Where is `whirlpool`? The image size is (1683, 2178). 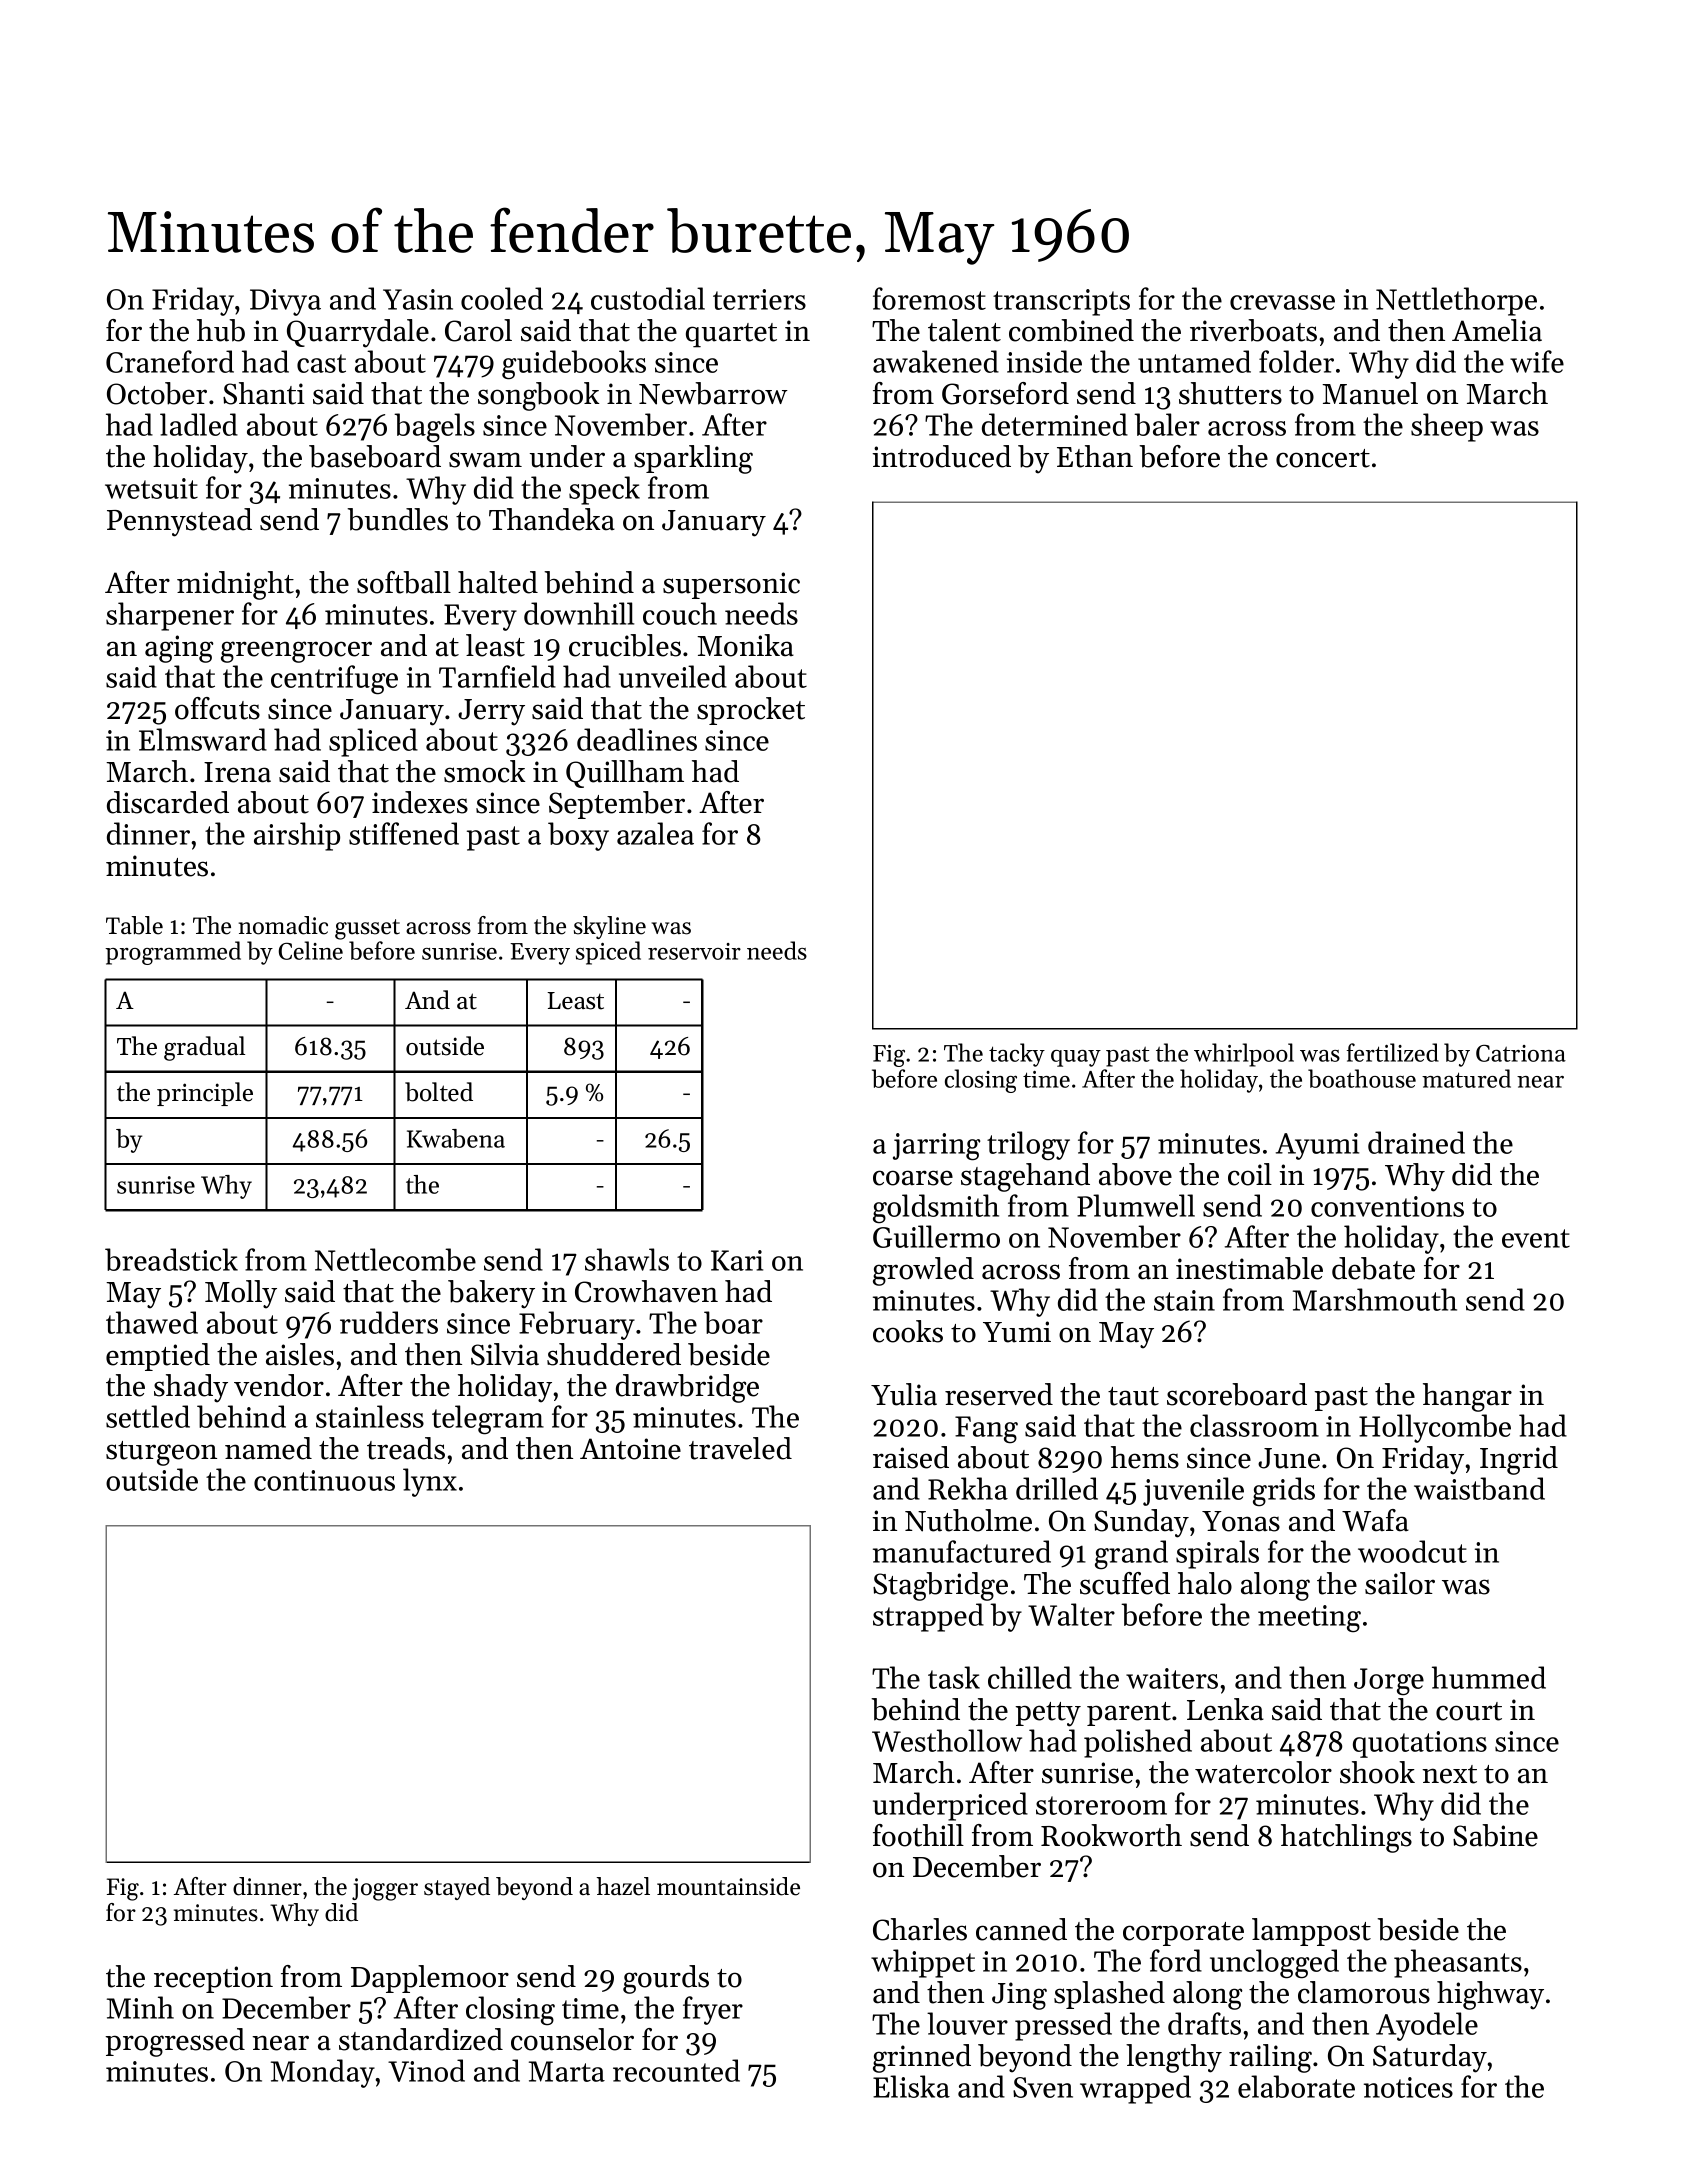 whirlpool is located at coordinates (1244, 1055).
